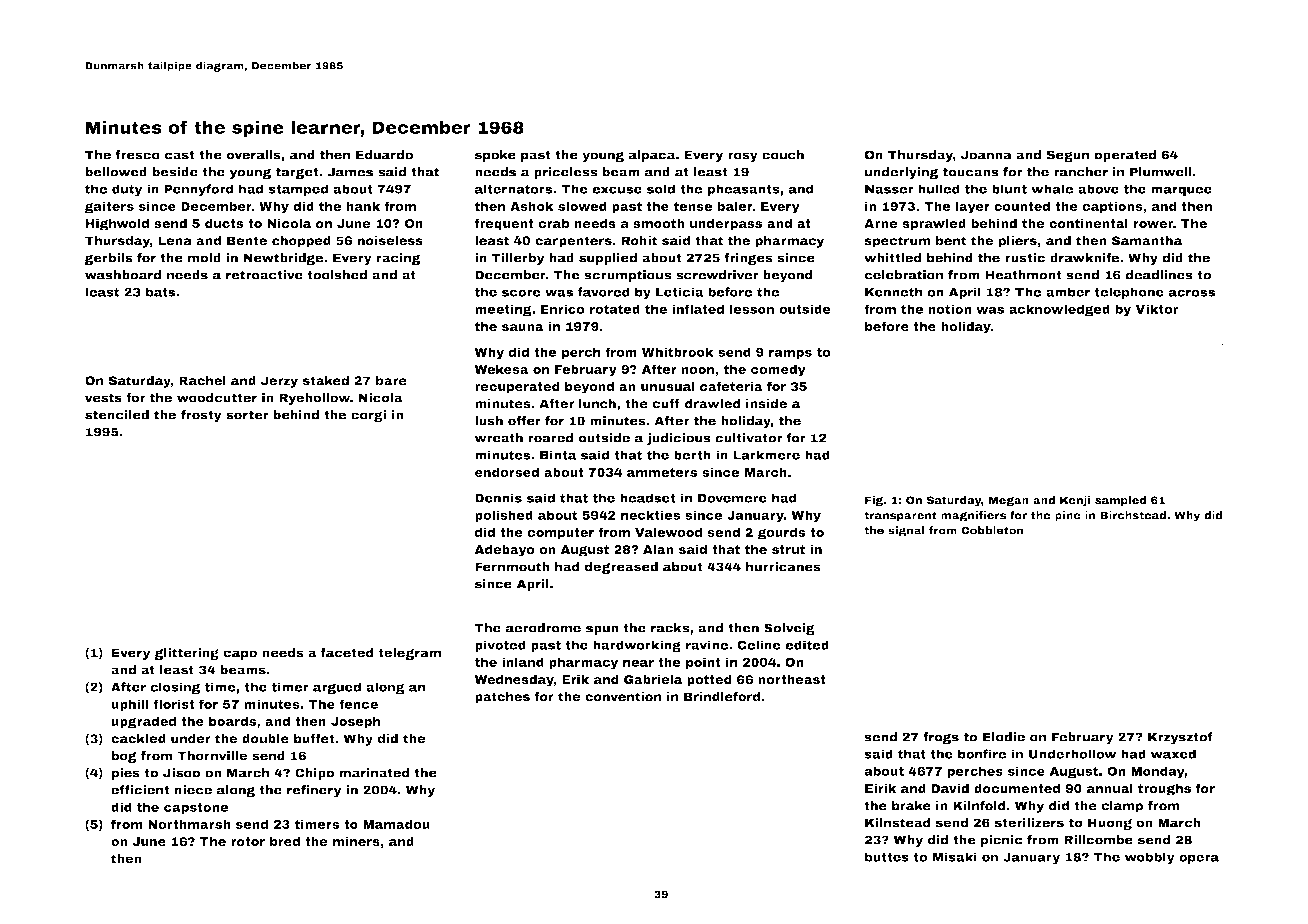 This screenshot has width=1308, height=924. What do you see at coordinates (127, 190) in the screenshot?
I see `duty` at bounding box center [127, 190].
